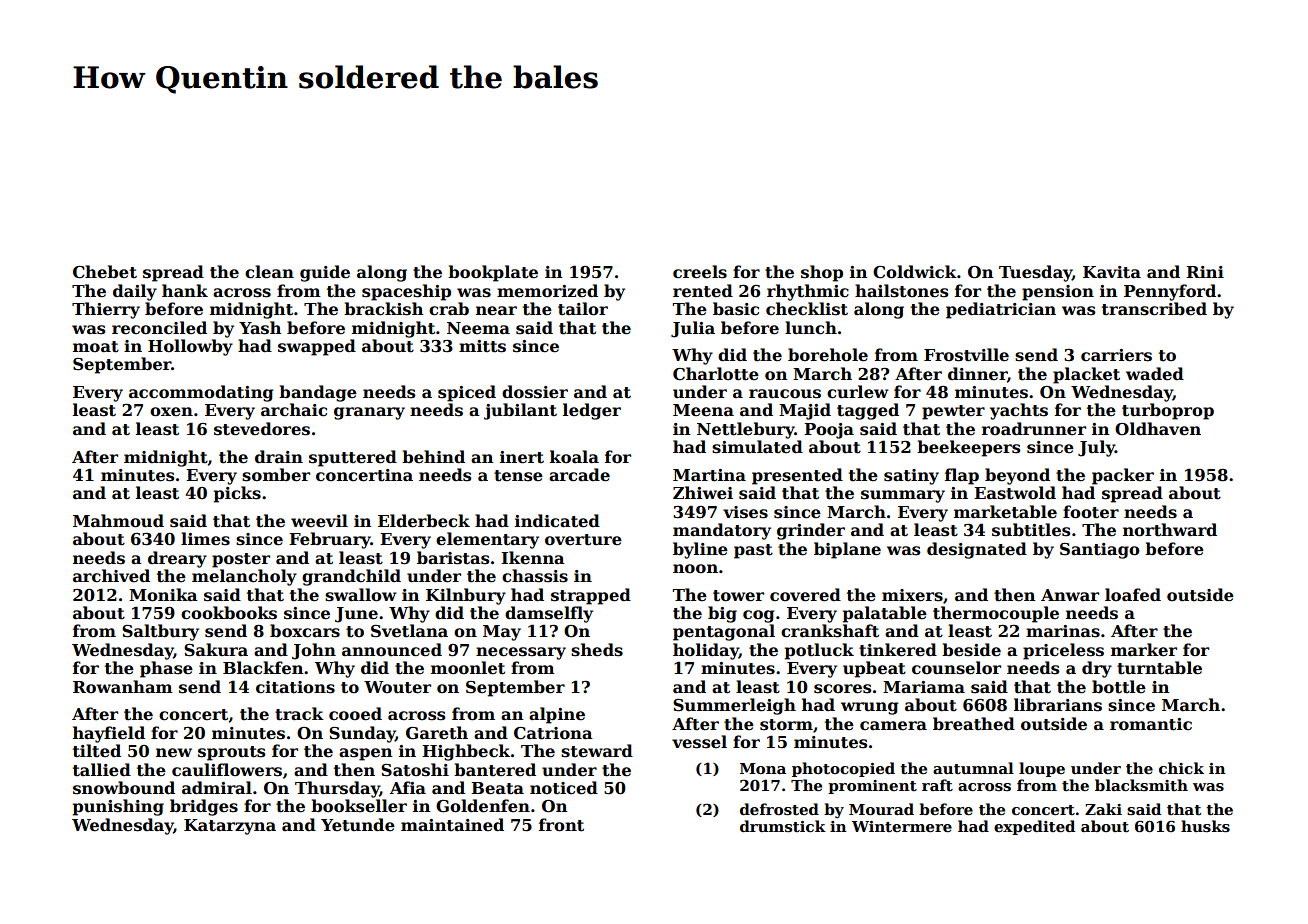 This document has height=924, width=1308. I want to click on shop, so click(822, 273).
